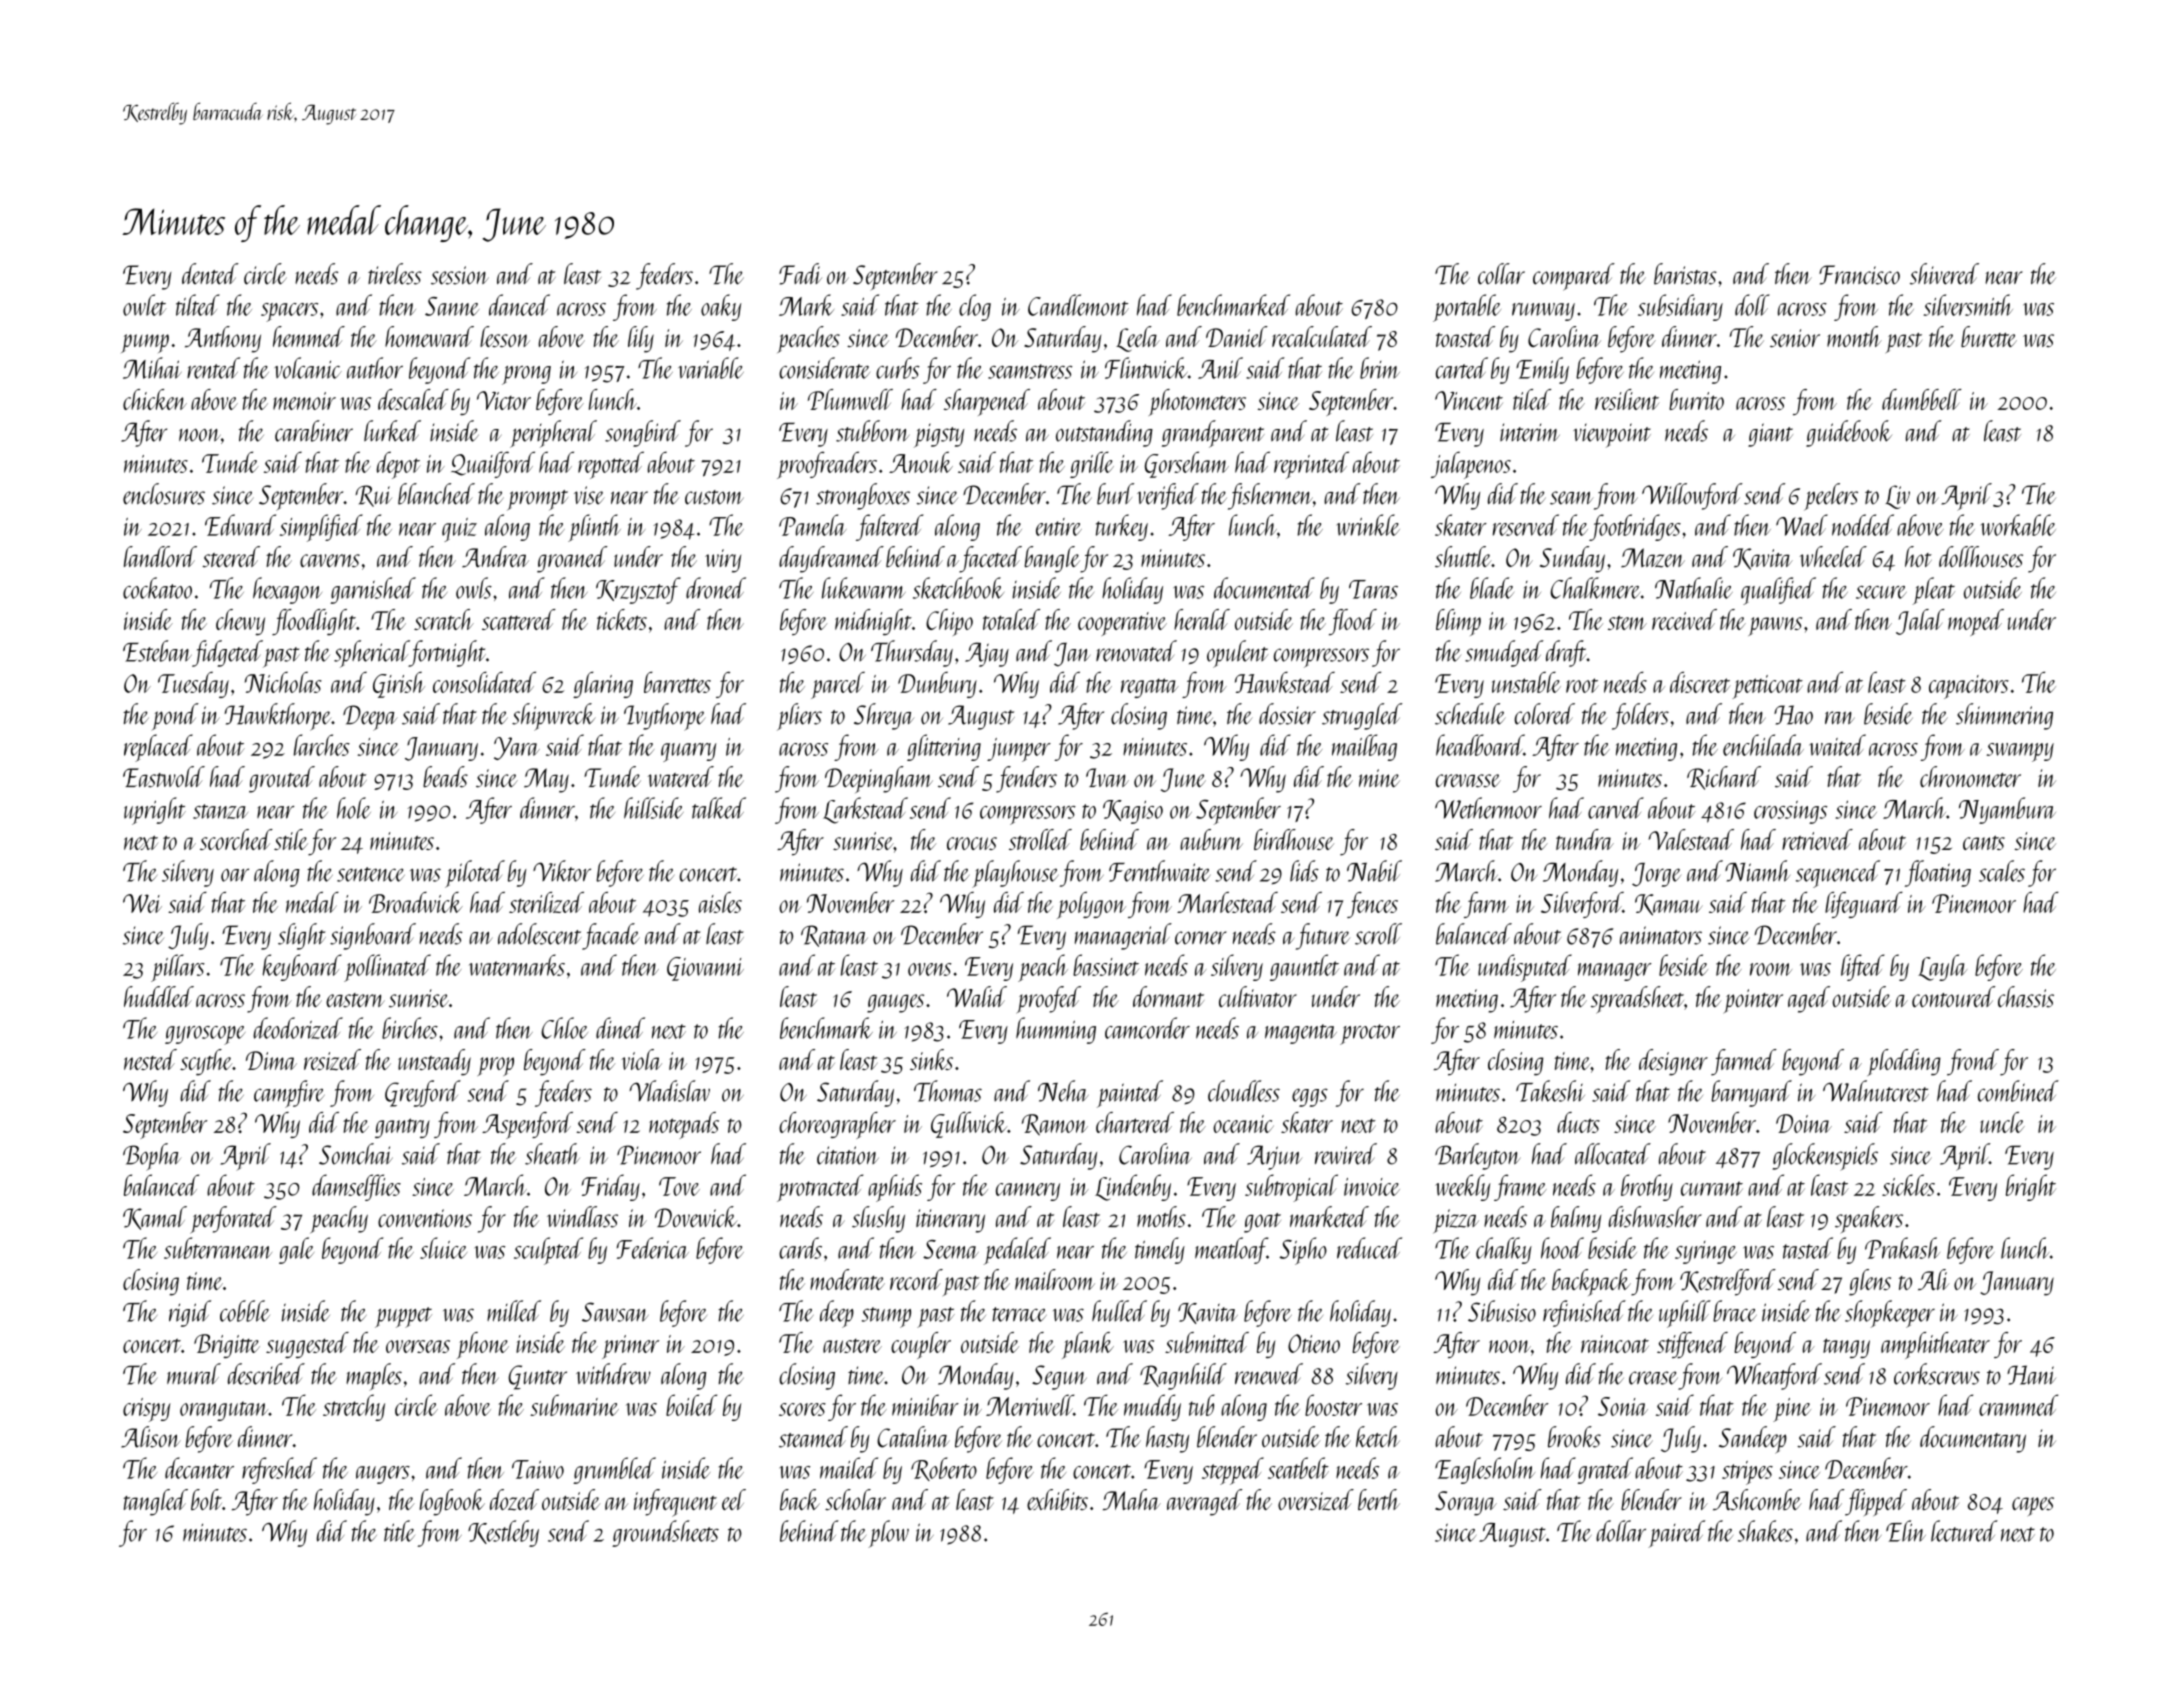 Image resolution: width=2178 pixels, height=1683 pixels. I want to click on proctor, so click(1370, 1034).
